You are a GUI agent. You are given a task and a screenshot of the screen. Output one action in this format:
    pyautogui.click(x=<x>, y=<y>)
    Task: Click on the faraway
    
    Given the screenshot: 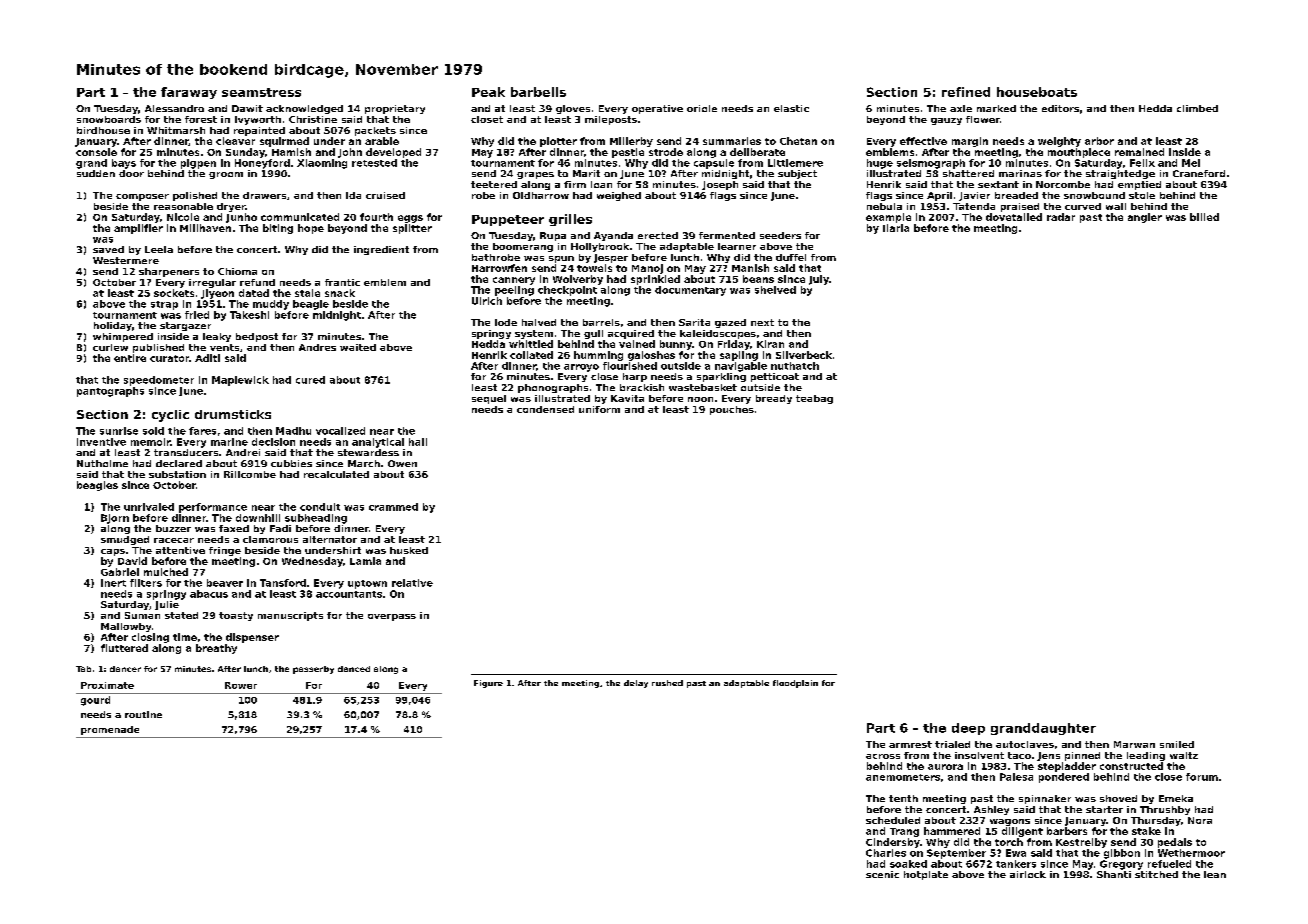 What is the action you would take?
    pyautogui.click(x=189, y=93)
